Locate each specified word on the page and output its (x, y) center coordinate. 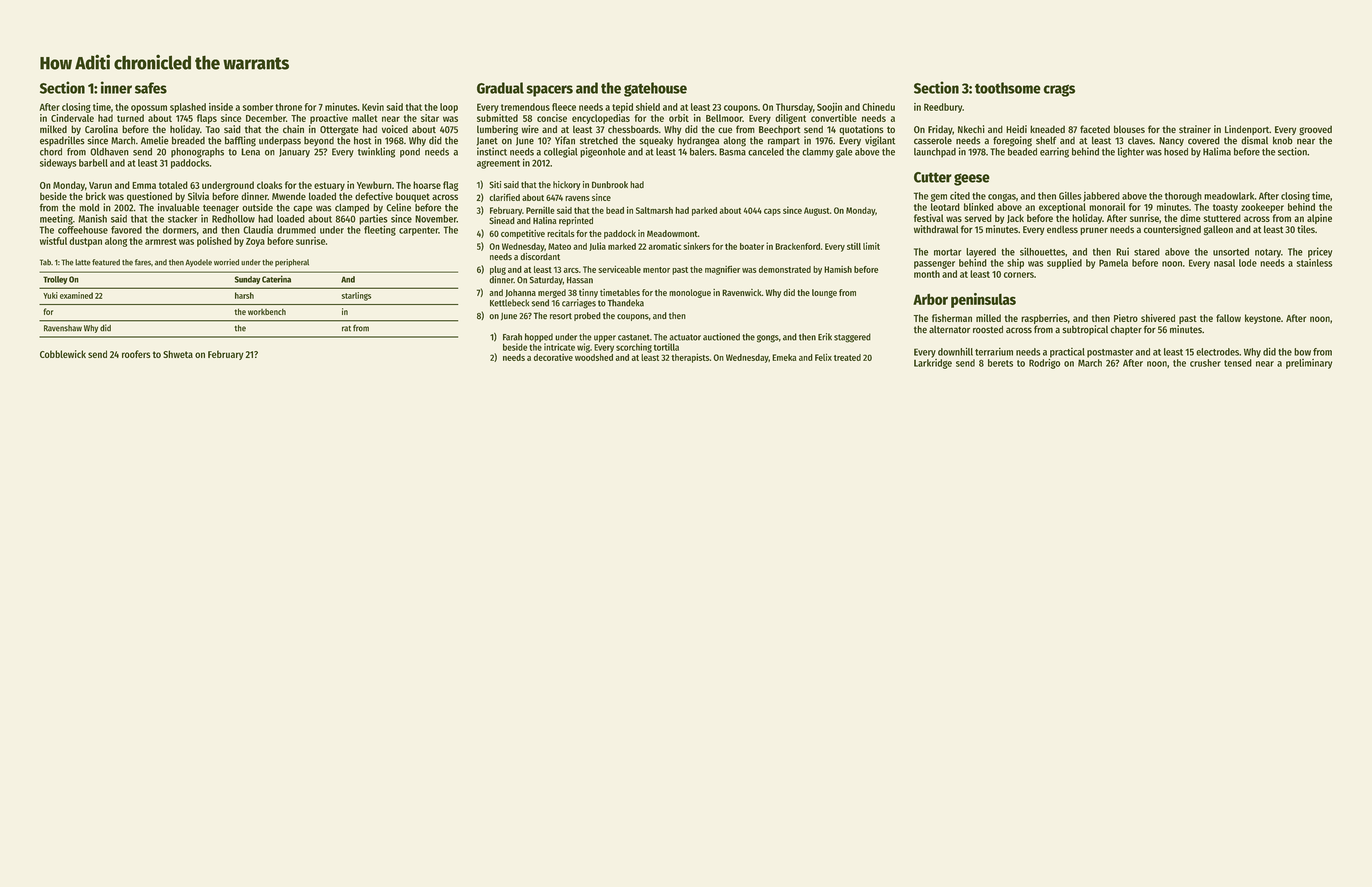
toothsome (1008, 88)
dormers (180, 230)
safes (151, 88)
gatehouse (655, 89)
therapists (690, 358)
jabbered (1101, 197)
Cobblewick (63, 354)
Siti (495, 185)
